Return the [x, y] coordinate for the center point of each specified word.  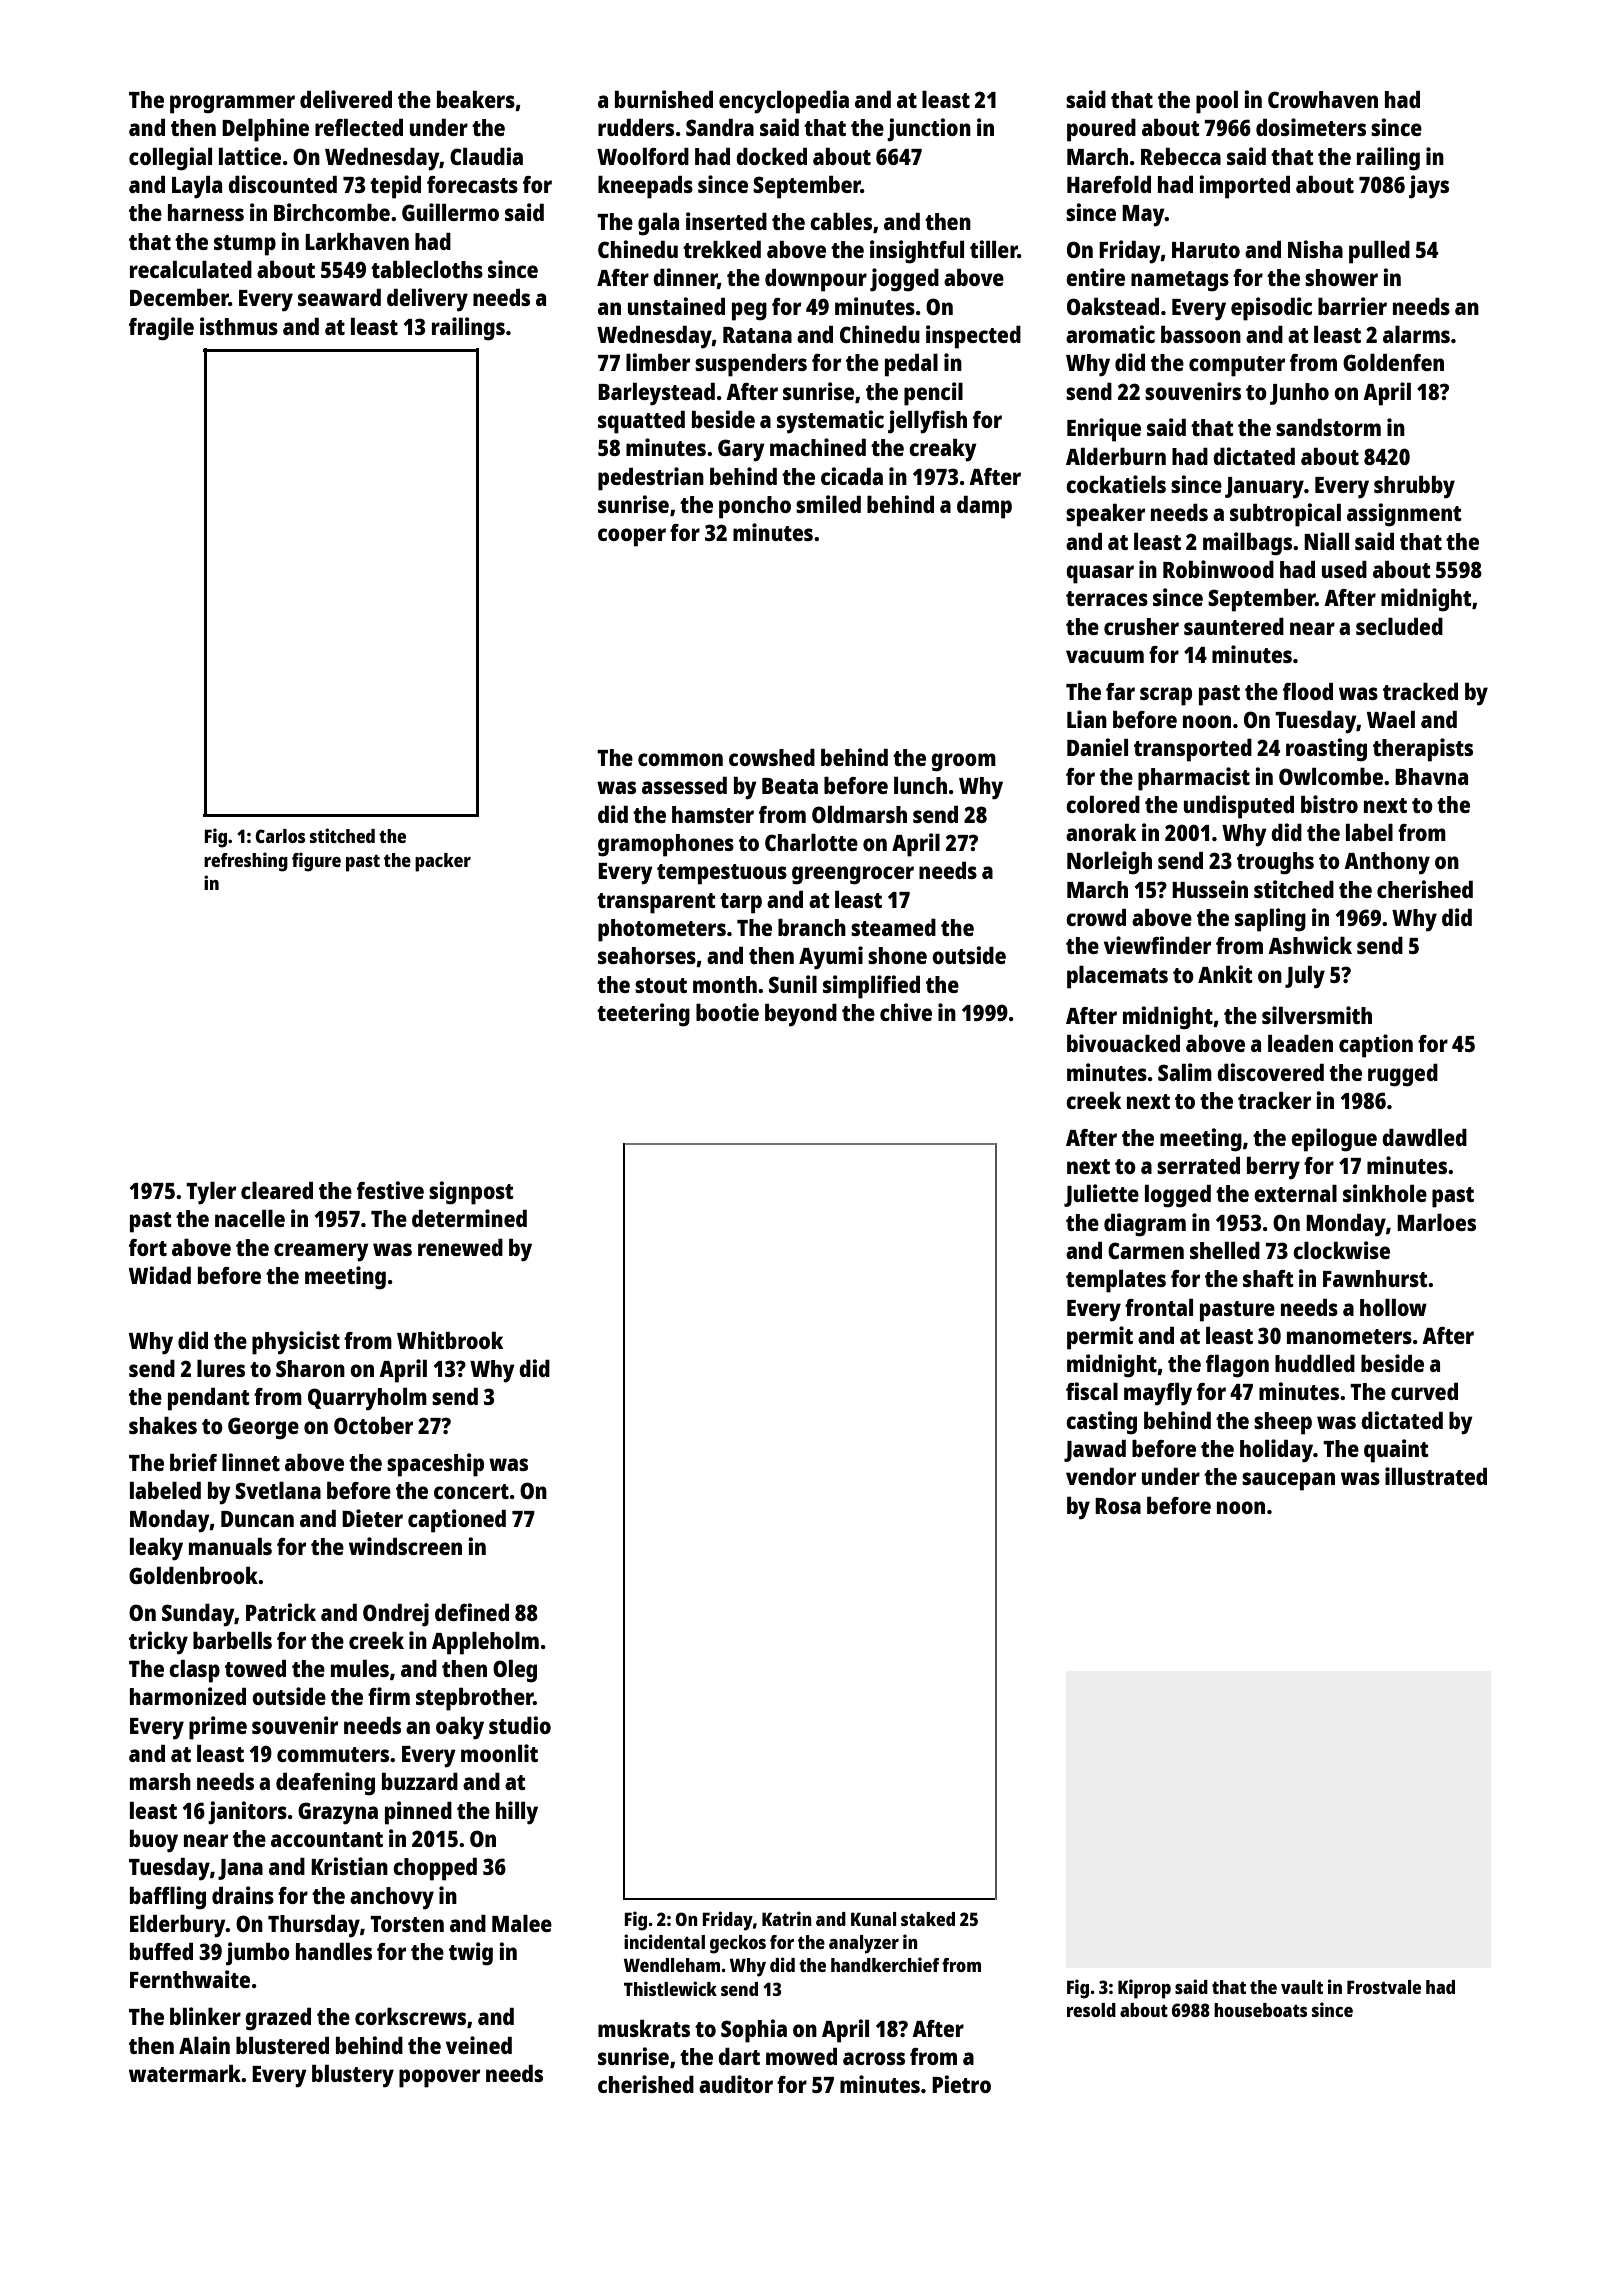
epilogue [1334, 1140]
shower [1341, 277]
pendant [209, 1399]
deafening [325, 1784]
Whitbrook [450, 1340]
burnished [664, 99]
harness [206, 212]
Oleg [515, 1671]
